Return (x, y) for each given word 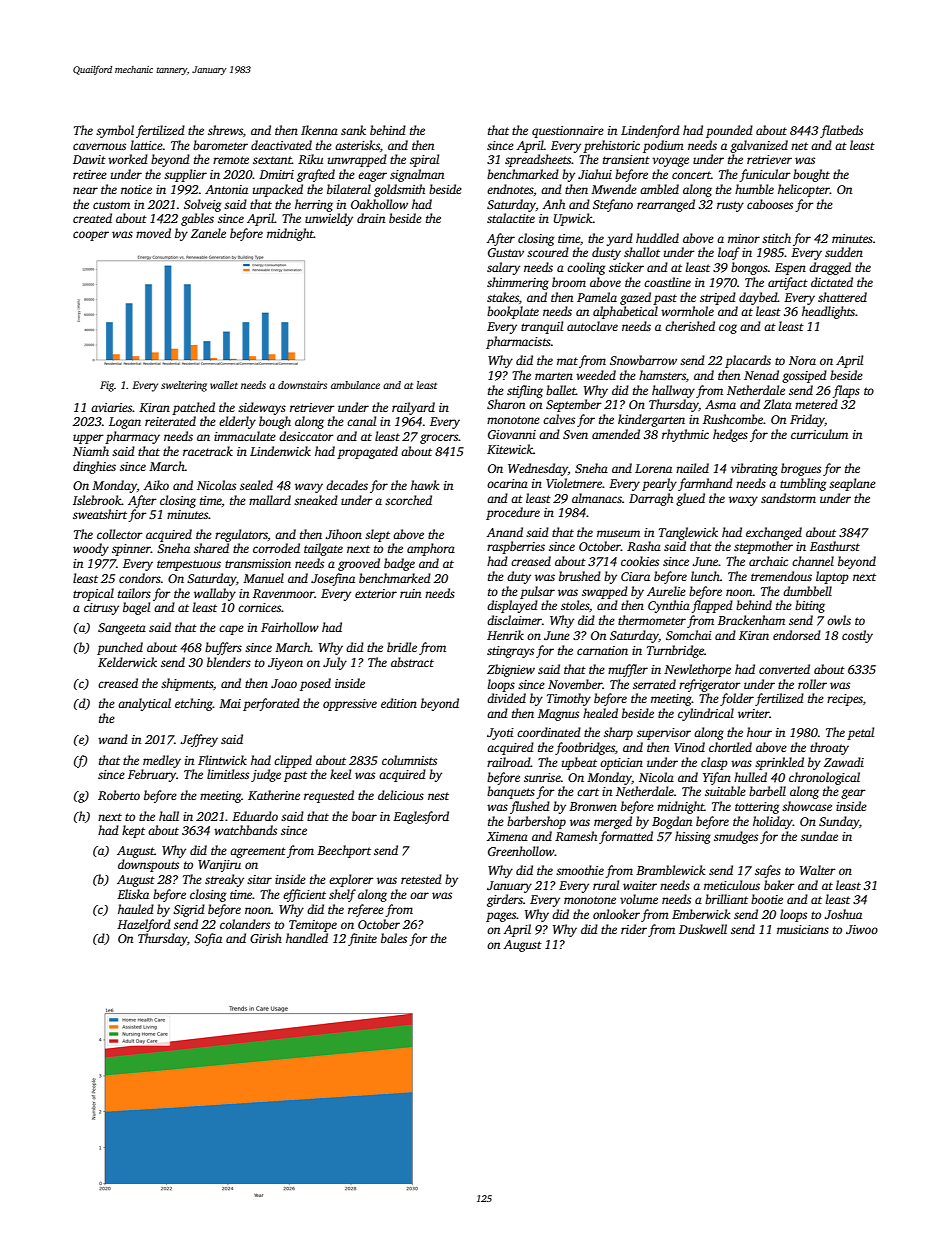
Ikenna (319, 130)
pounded (729, 131)
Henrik (505, 635)
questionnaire (568, 132)
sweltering (184, 386)
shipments (187, 684)
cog (728, 329)
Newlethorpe (697, 670)
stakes (503, 297)
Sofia (208, 939)
